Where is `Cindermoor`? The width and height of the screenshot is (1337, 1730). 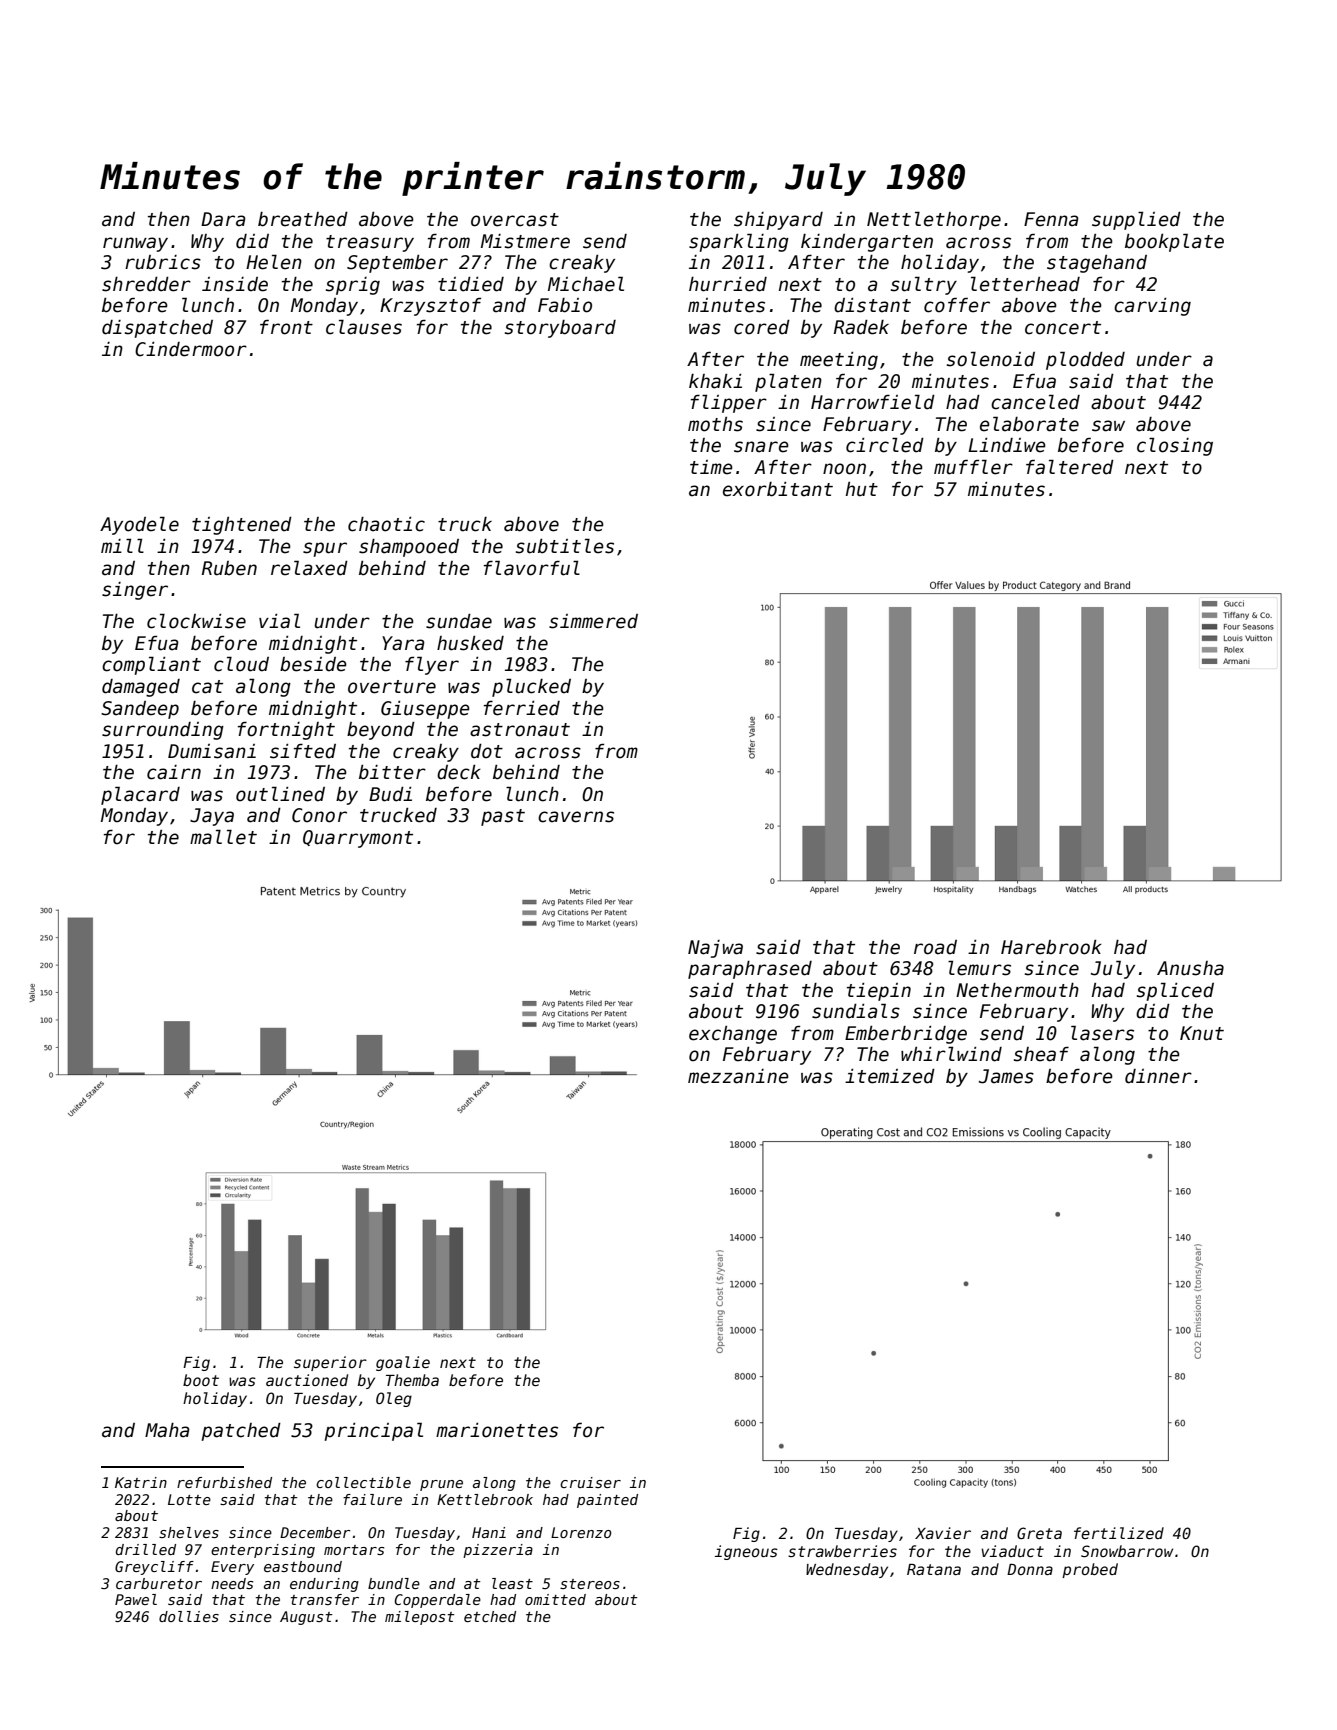 Cindermoor is located at coordinates (191, 349).
